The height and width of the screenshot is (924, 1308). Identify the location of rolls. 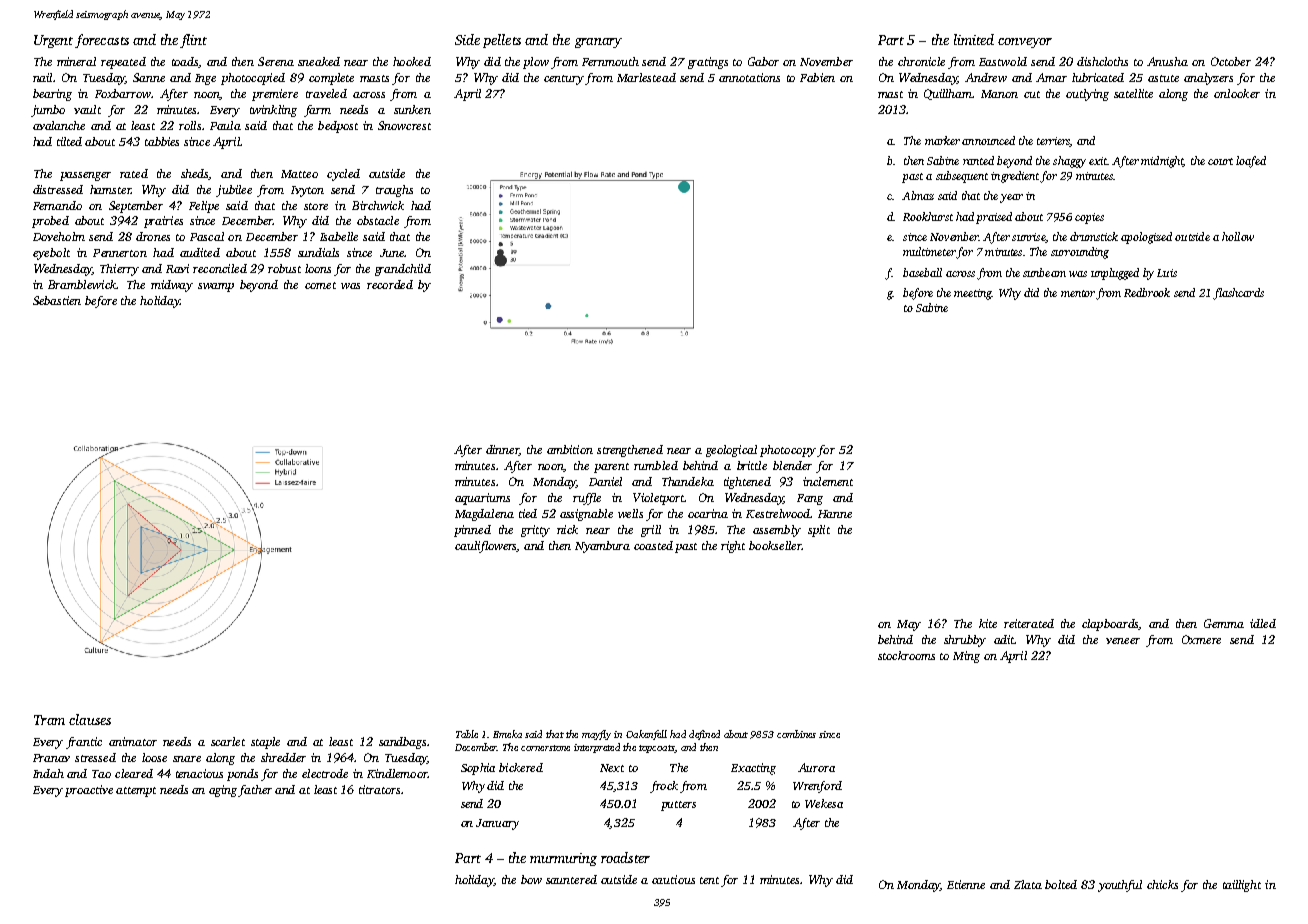
(190, 125).
